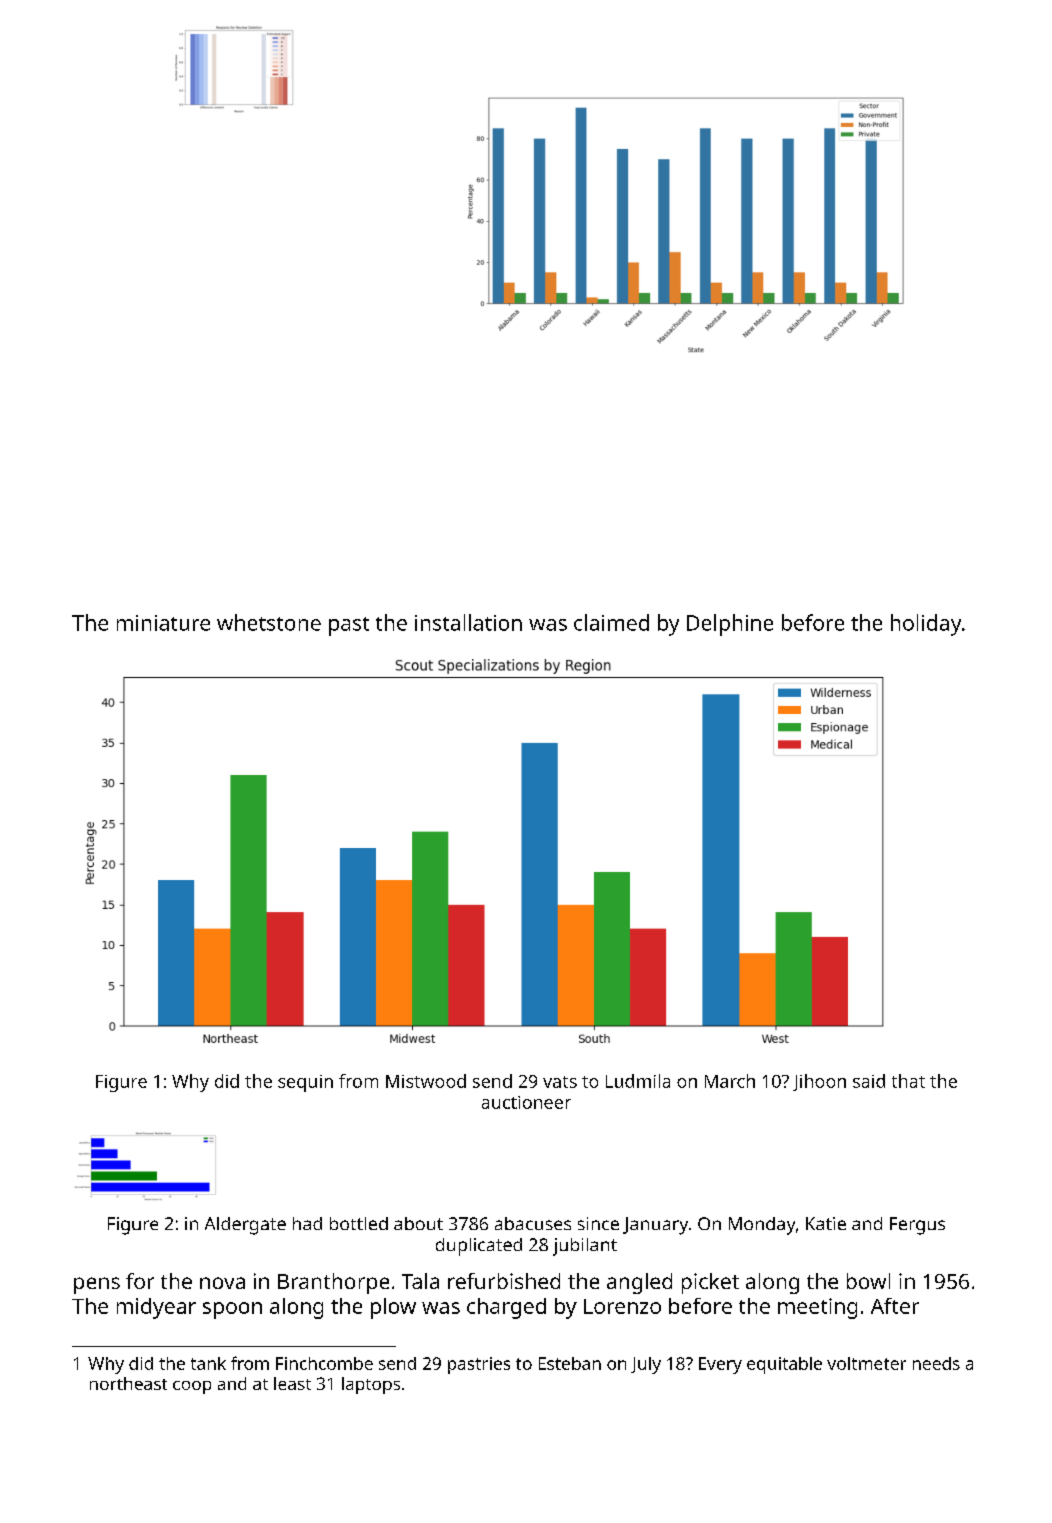 The height and width of the document is (1523, 1052). What do you see at coordinates (192, 1387) in the document?
I see `coop` at bounding box center [192, 1387].
